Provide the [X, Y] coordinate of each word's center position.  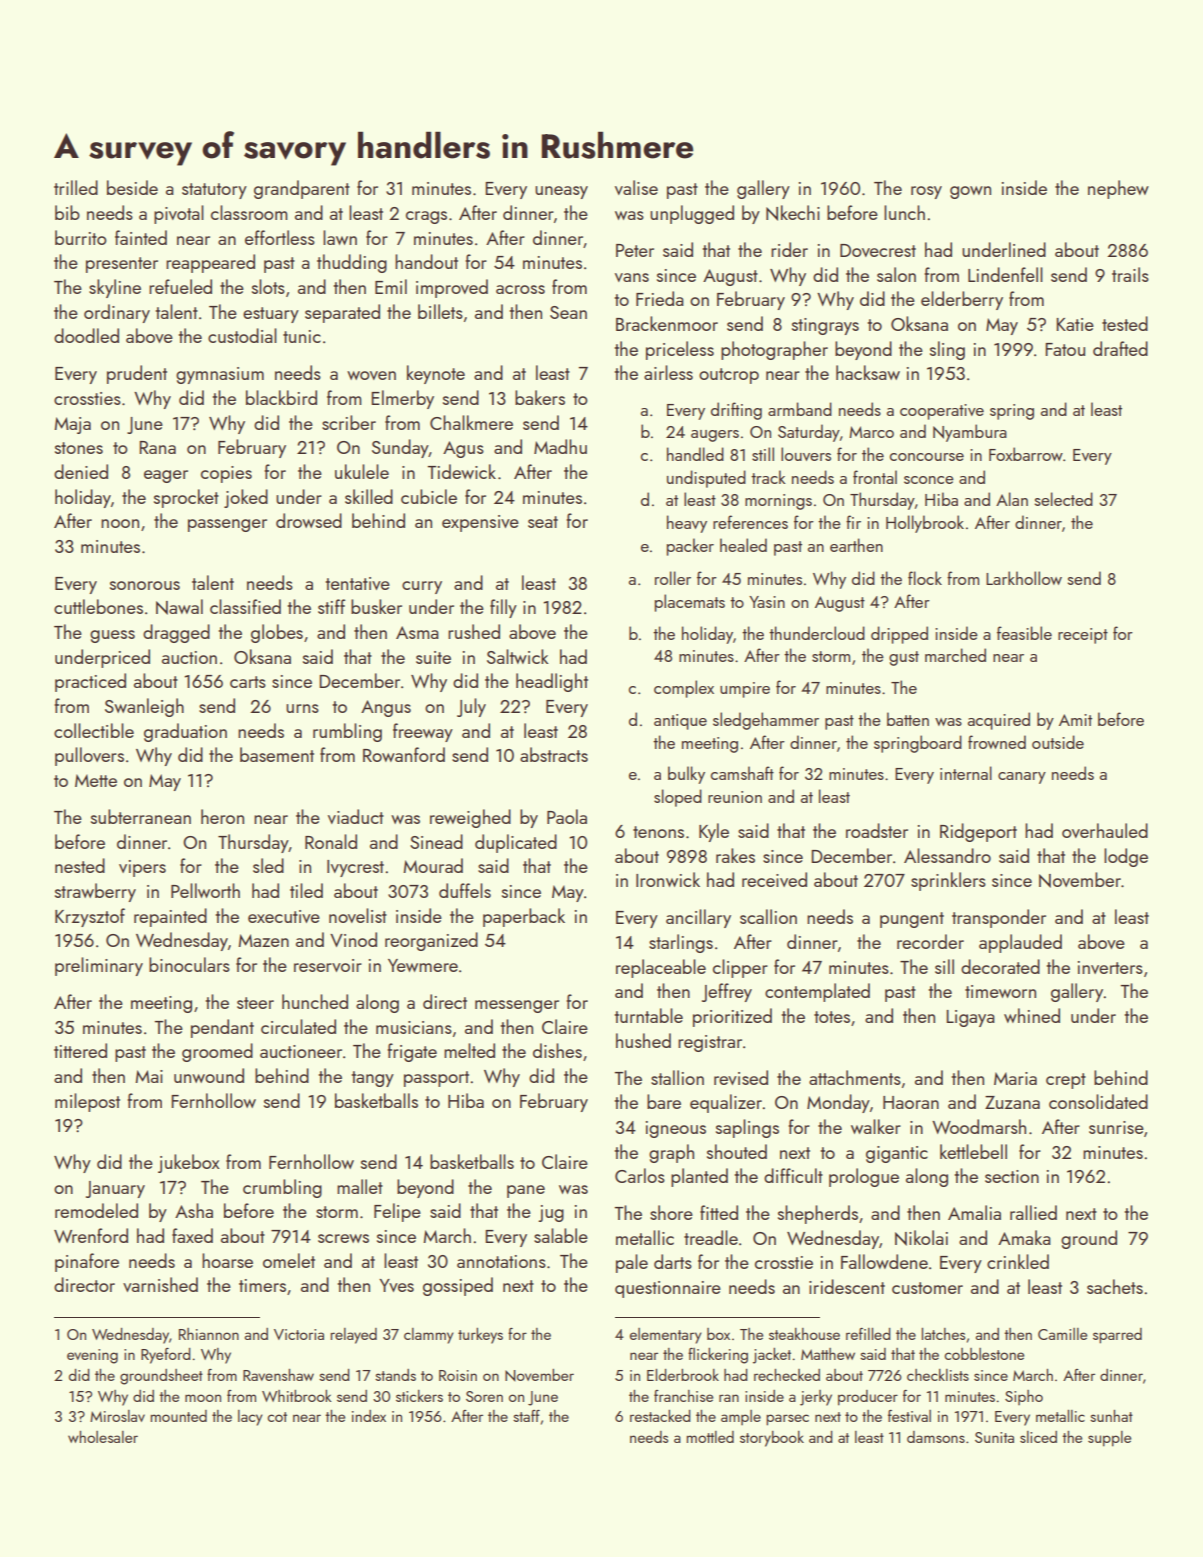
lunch [904, 212]
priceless [680, 350]
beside [132, 187]
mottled [710, 1437]
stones [79, 448]
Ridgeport [978, 832]
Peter [635, 250]
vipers [142, 868]
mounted [178, 1416]
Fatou [1065, 349]
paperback [524, 917]
